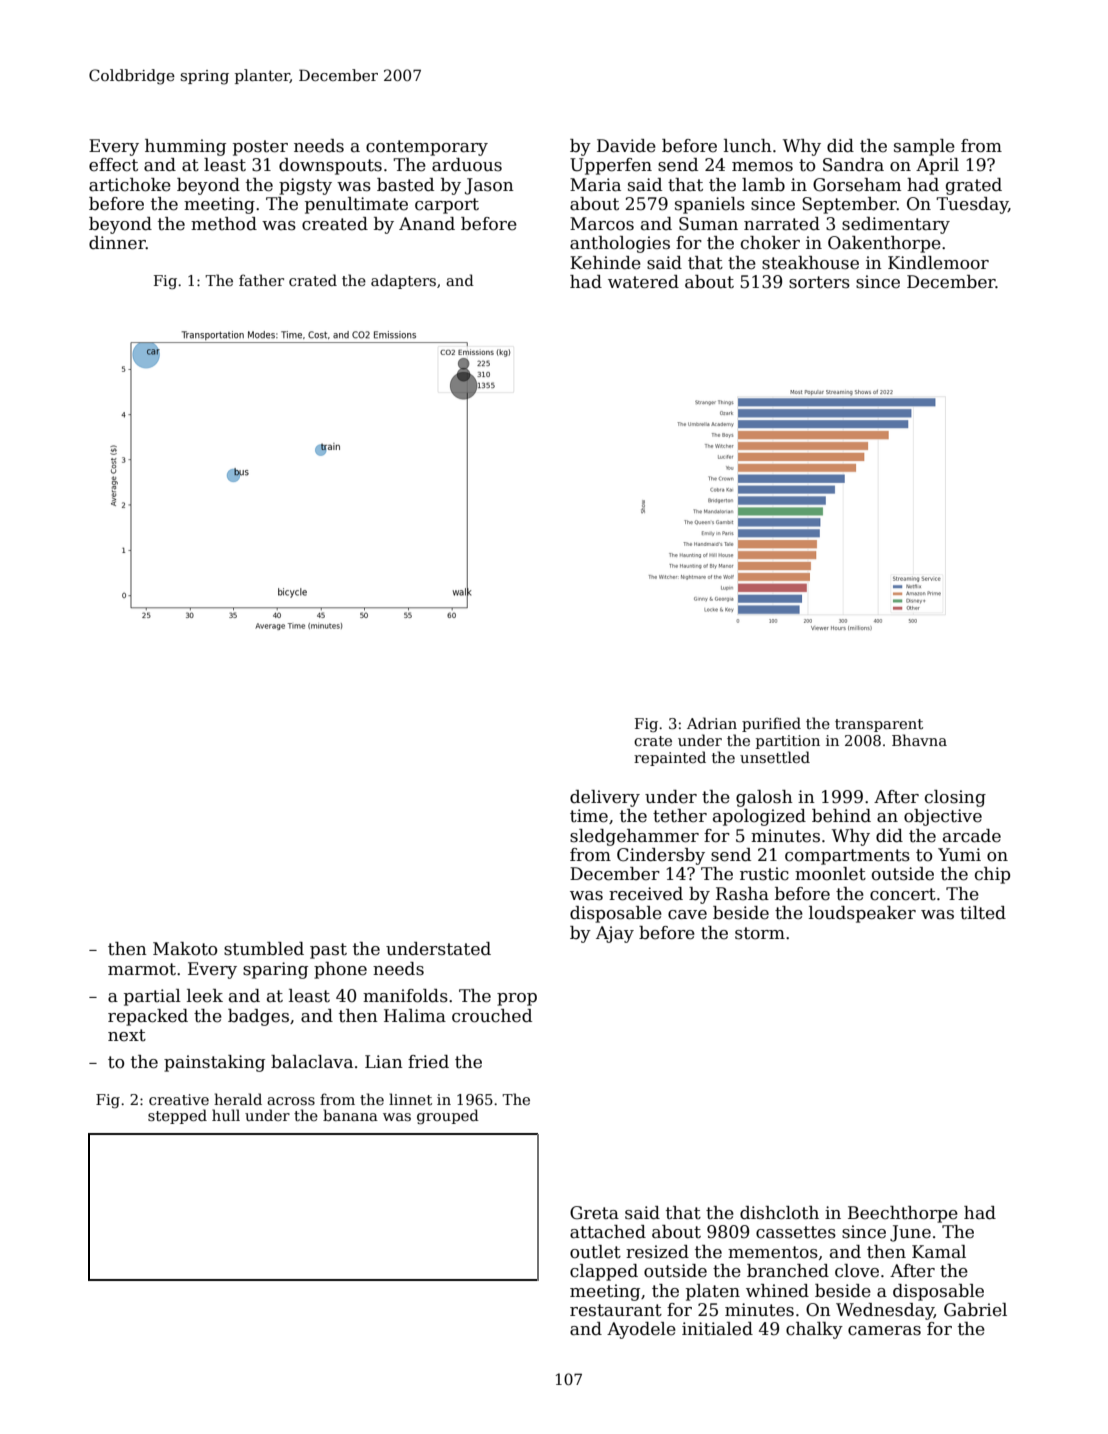 This document has width=1108, height=1434. I want to click on Kindlemoor, so click(938, 263).
